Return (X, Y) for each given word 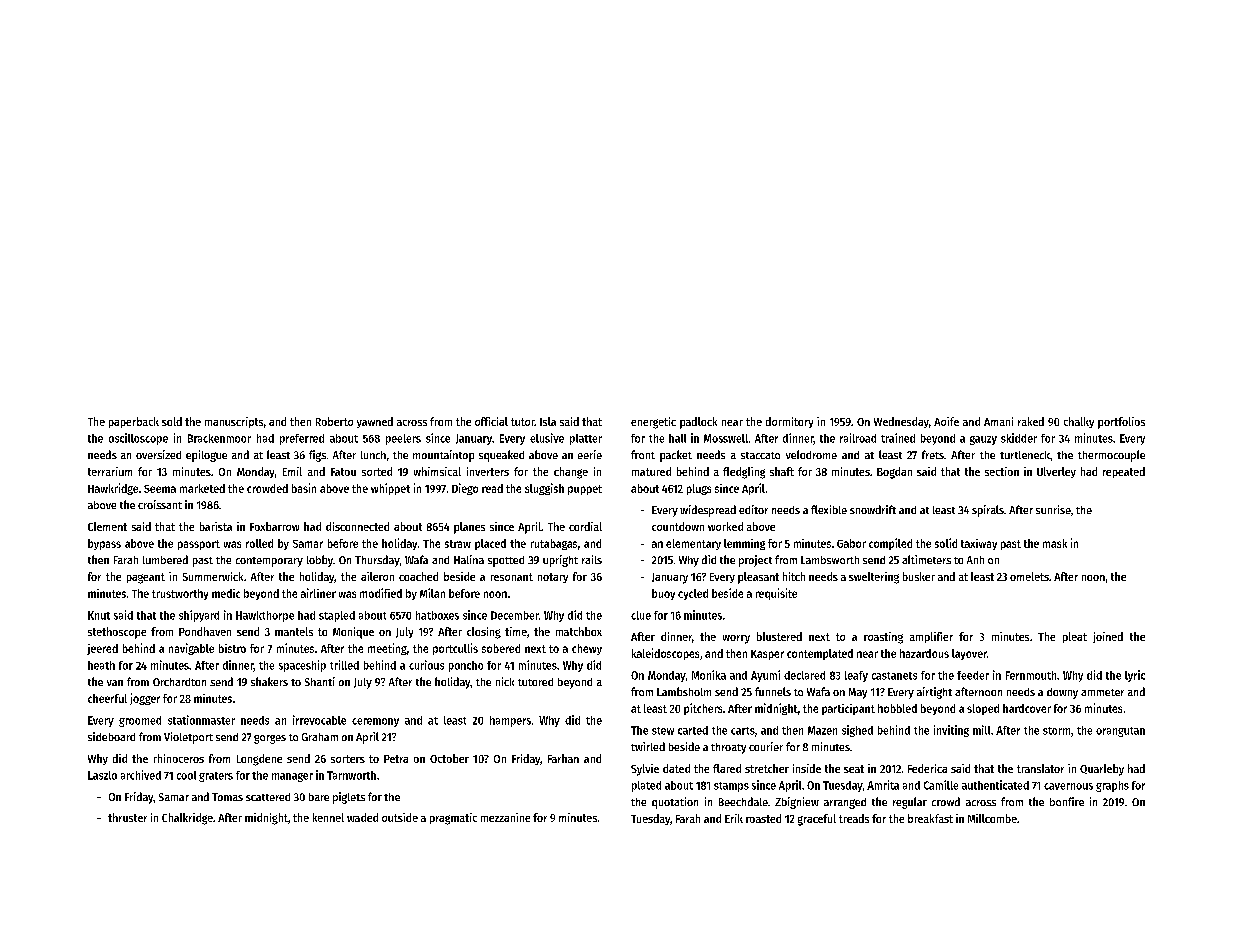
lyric (1135, 676)
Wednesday (901, 422)
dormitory (789, 422)
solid (946, 543)
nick (505, 681)
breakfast (930, 818)
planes (469, 528)
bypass (104, 544)
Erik (734, 818)
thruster (127, 817)
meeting (387, 649)
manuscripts (234, 422)
